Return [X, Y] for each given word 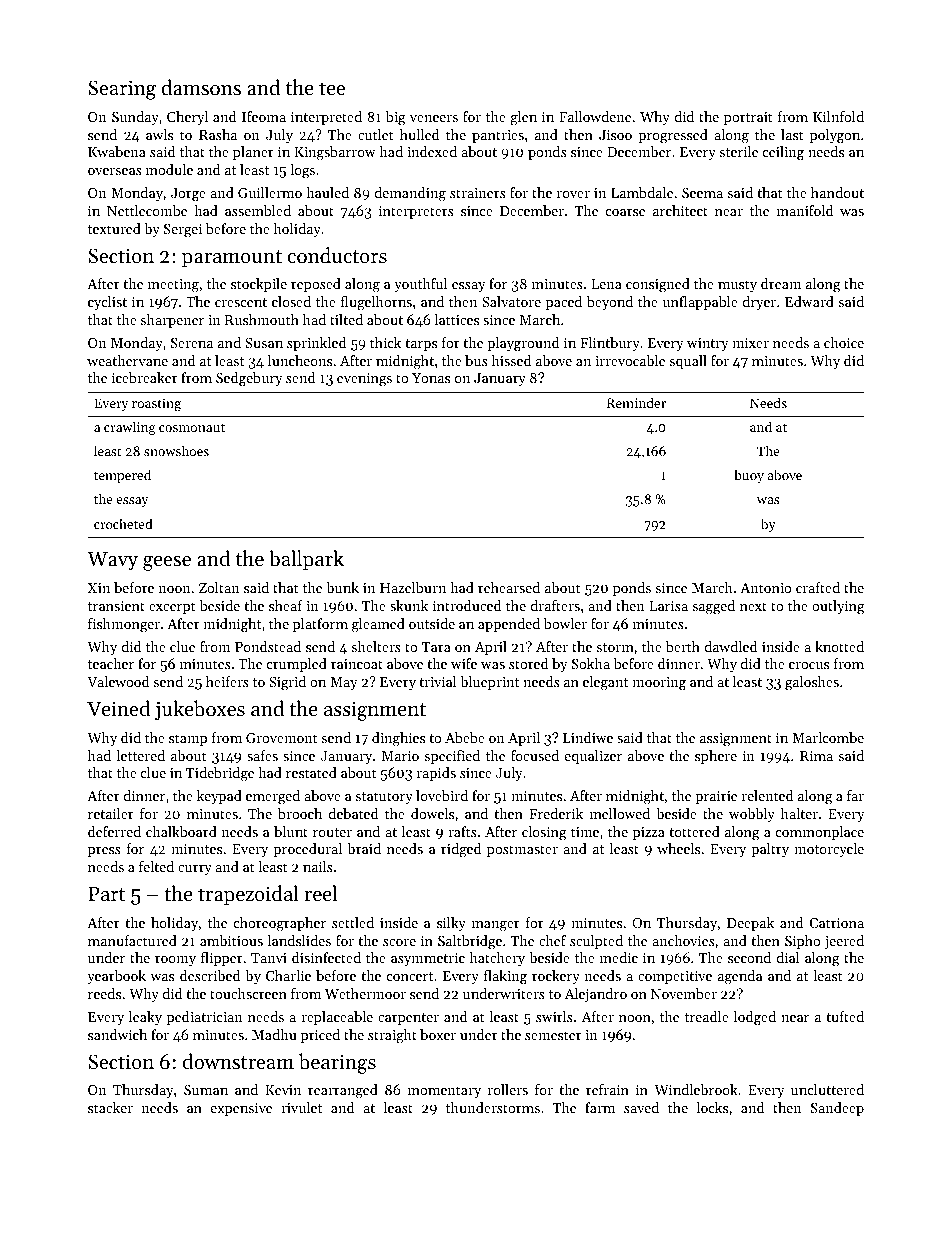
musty [737, 286]
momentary [444, 1092]
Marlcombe [828, 737]
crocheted [123, 523]
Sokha [591, 663]
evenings [364, 380]
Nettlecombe [147, 210]
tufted [845, 1016]
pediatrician [205, 1018]
